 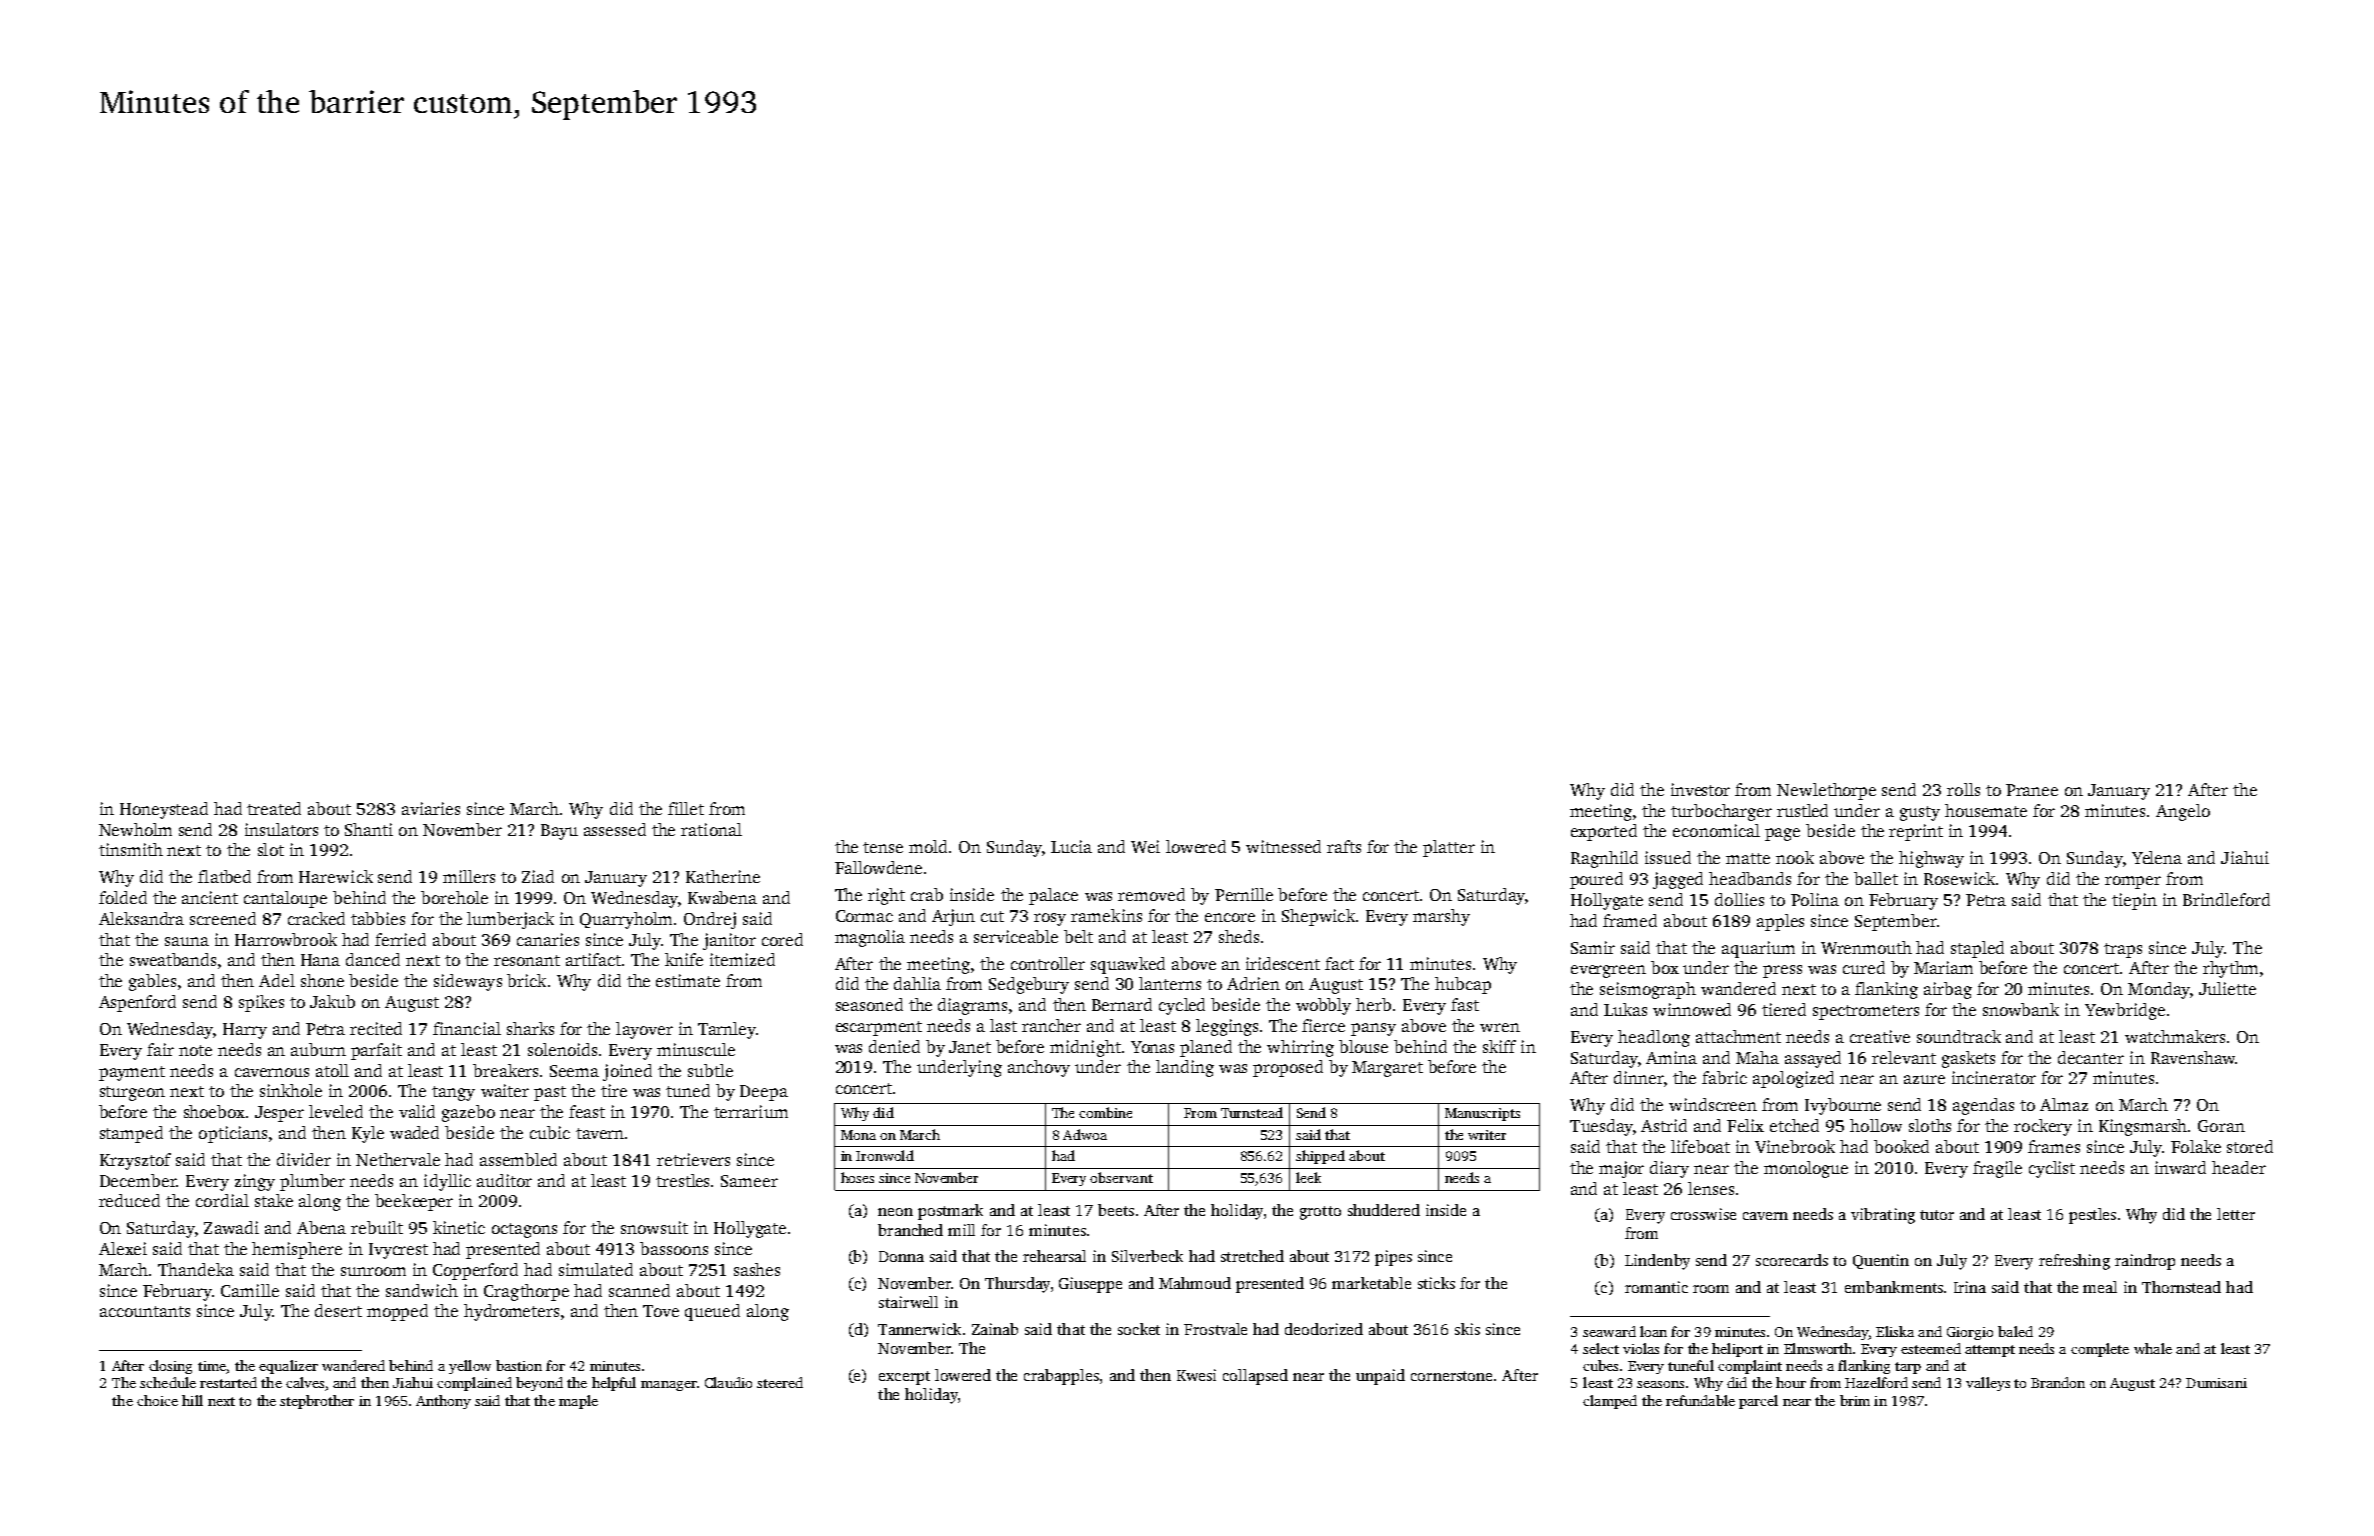 I want to click on fillet, so click(x=686, y=808).
